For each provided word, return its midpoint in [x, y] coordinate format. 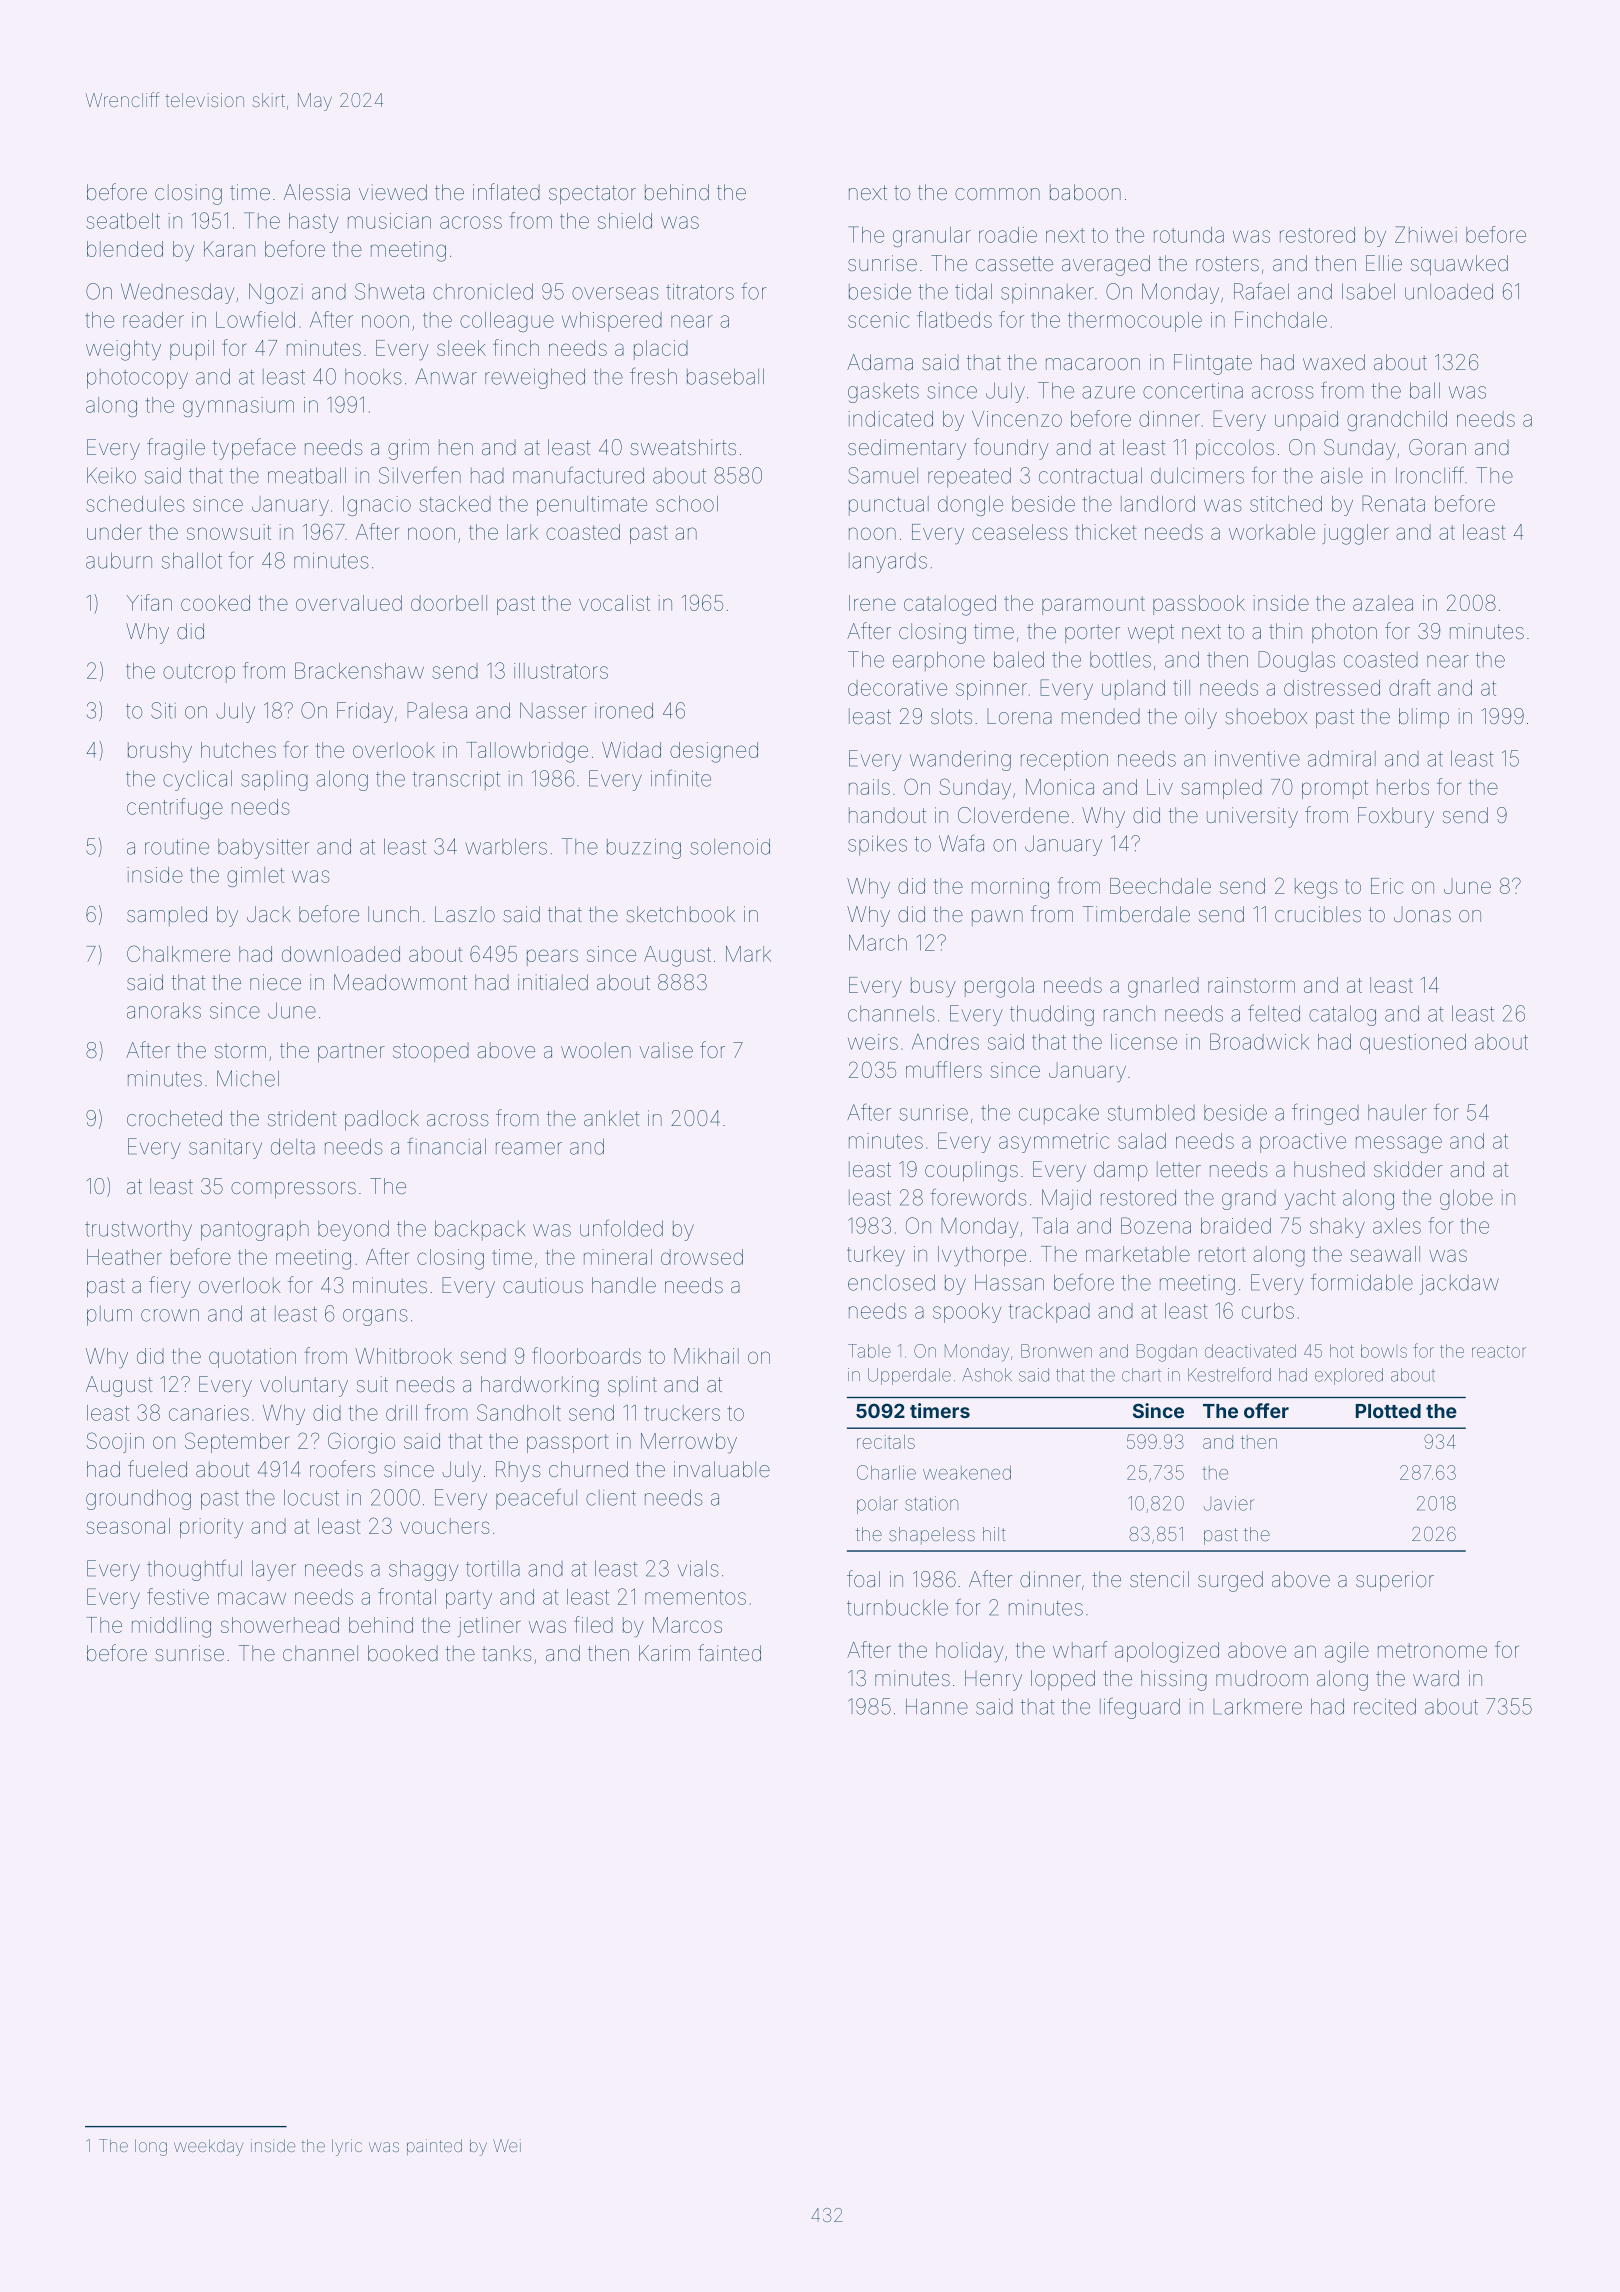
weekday [208, 2147]
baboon [1085, 192]
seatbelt [123, 221]
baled [1019, 659]
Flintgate [1213, 364]
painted [434, 2147]
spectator [592, 194]
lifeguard [1140, 1708]
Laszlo [465, 914]
